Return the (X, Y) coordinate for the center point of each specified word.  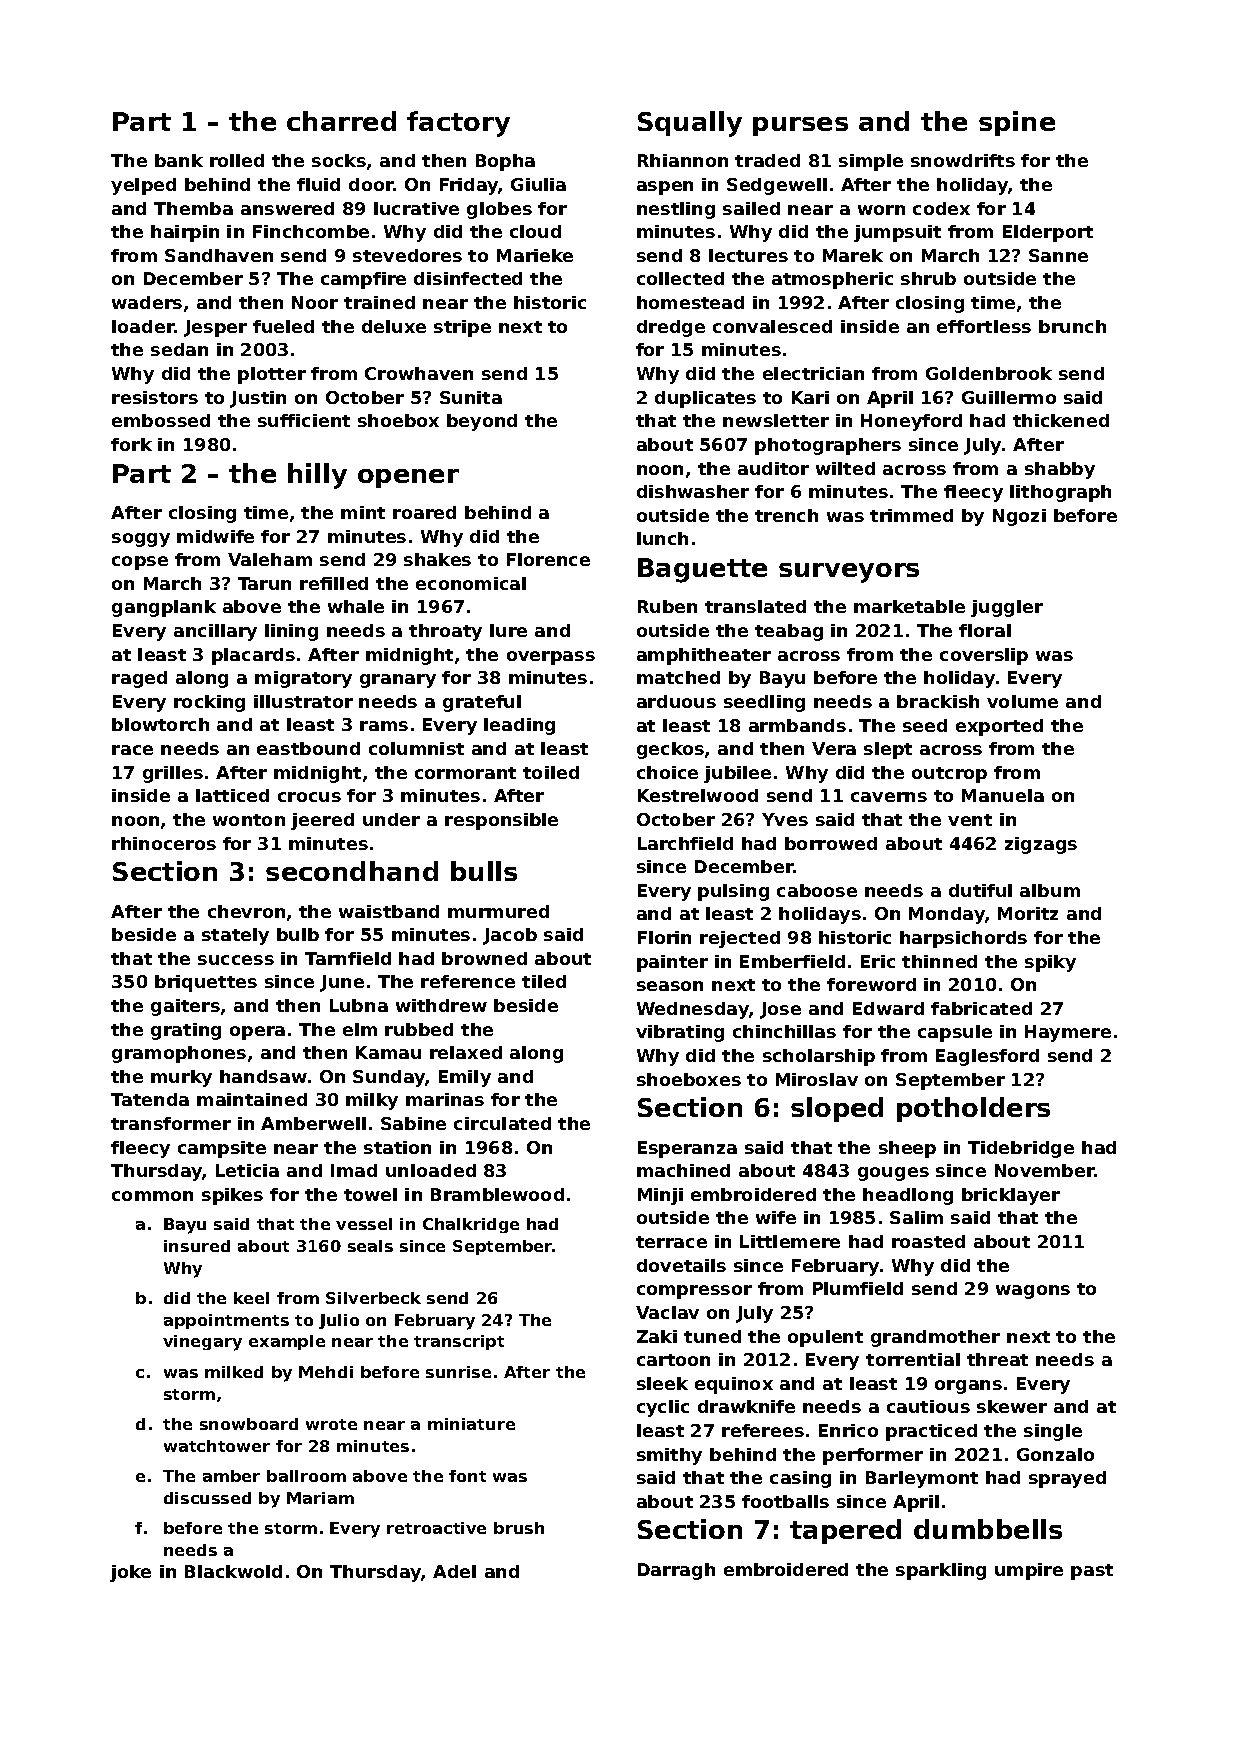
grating (186, 1031)
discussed (207, 1498)
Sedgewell (777, 186)
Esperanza (687, 1149)
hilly (317, 476)
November (1045, 1170)
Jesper (215, 328)
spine (1017, 123)
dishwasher (693, 491)
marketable (909, 606)
